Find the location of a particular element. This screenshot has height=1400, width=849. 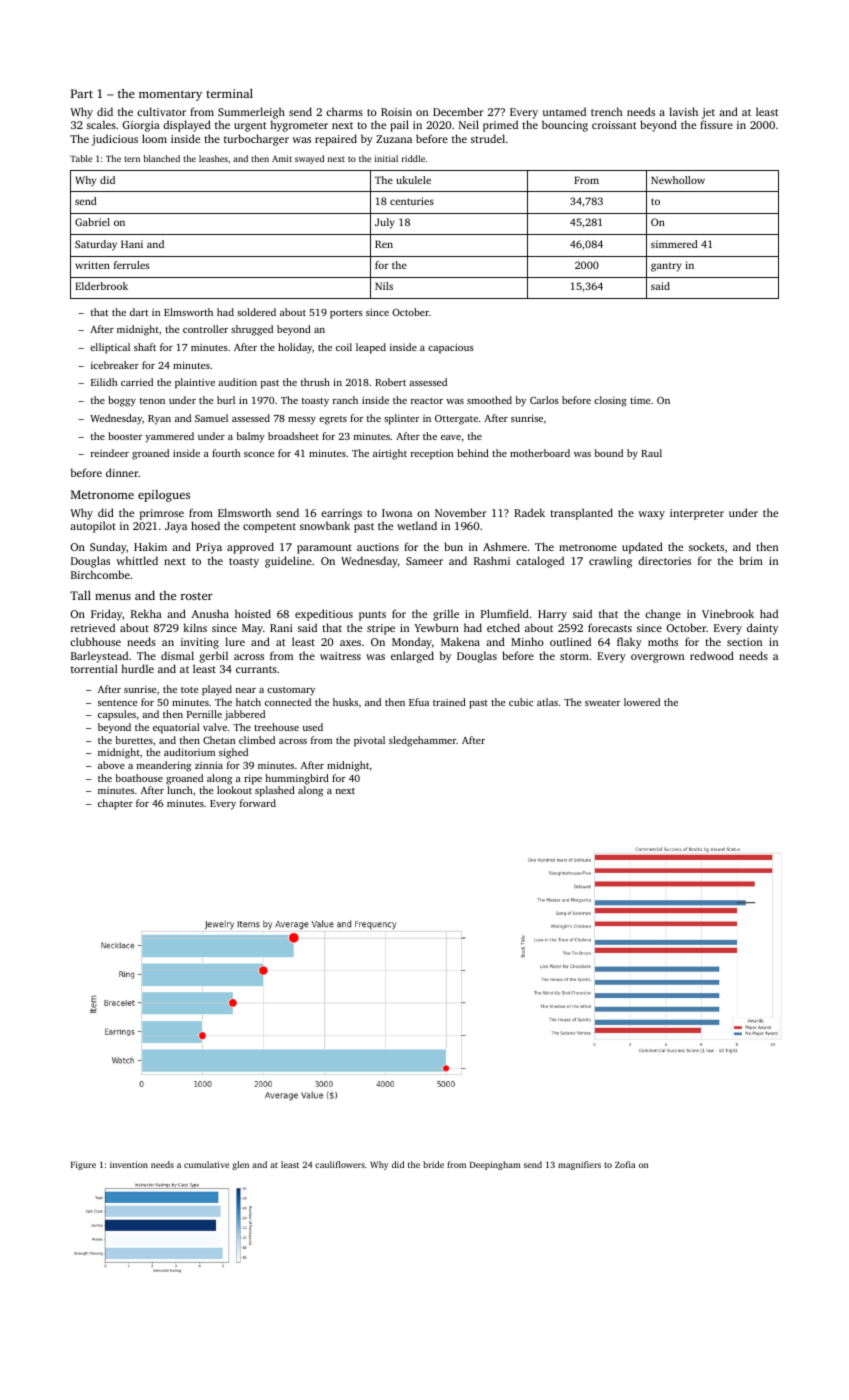

husks is located at coordinates (345, 702).
